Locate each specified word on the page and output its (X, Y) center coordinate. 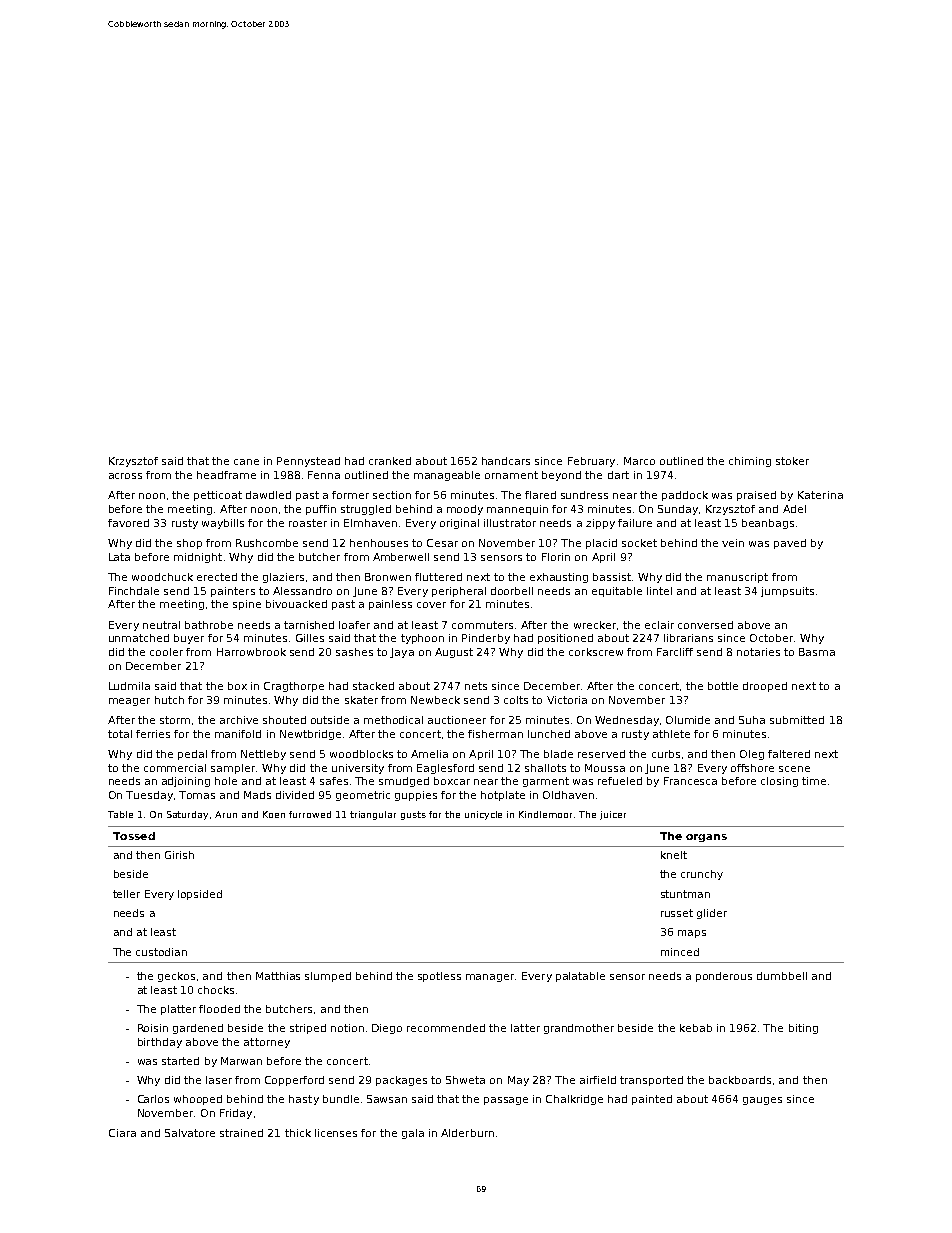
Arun (226, 814)
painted (652, 1100)
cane (246, 462)
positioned (565, 639)
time (814, 781)
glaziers (283, 578)
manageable (447, 476)
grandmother (579, 1029)
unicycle (483, 815)
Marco (639, 461)
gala (413, 1134)
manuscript (737, 578)
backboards (740, 1080)
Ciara (122, 1133)
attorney (267, 1043)
